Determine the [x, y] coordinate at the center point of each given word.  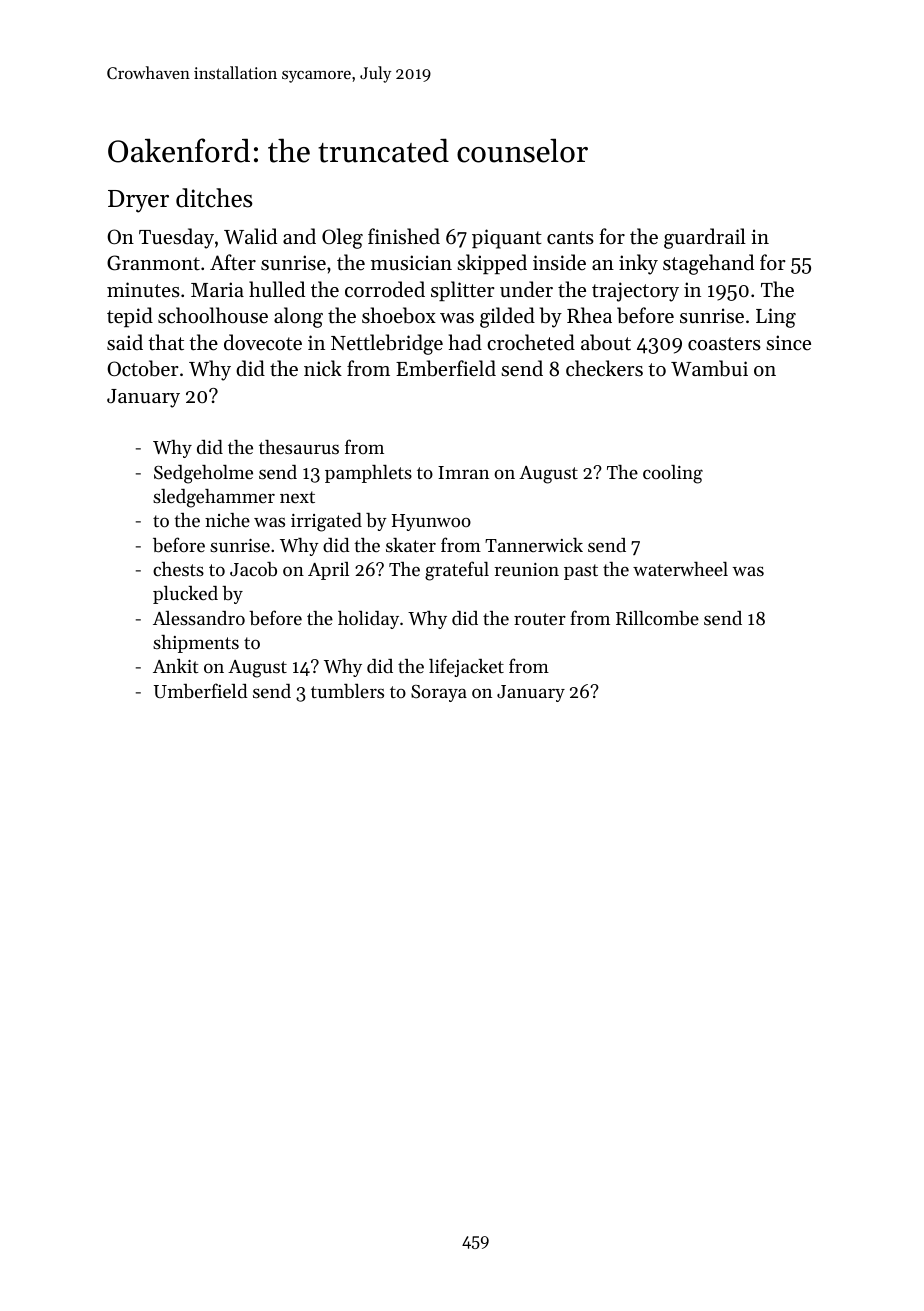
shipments [196, 644]
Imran [463, 472]
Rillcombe [657, 618]
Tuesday [176, 238]
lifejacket [466, 667]
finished [404, 236]
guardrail [705, 238]
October [143, 368]
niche [227, 520]
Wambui [709, 368]
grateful [457, 571]
